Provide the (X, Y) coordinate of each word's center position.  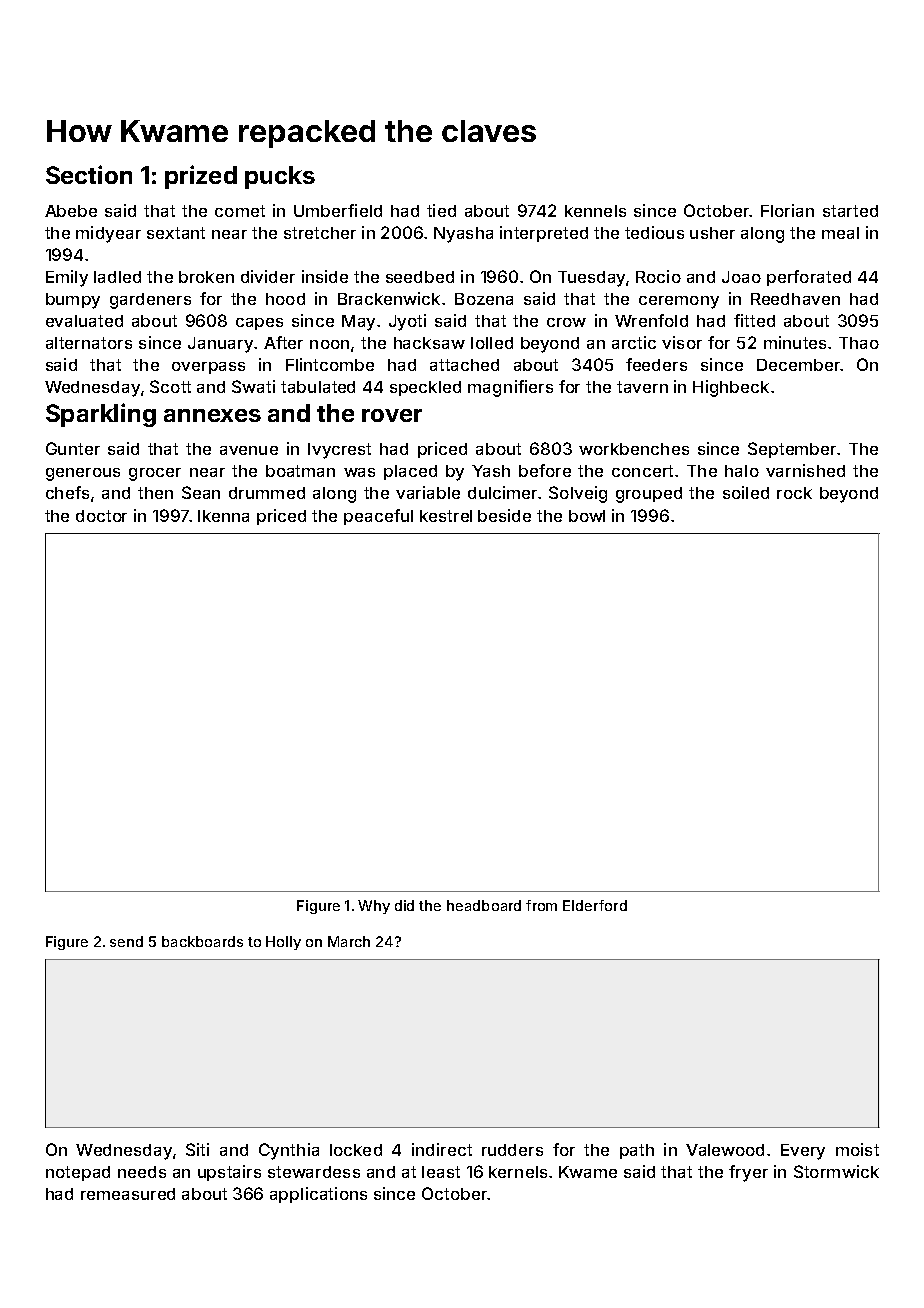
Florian (787, 210)
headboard (484, 905)
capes (259, 324)
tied (441, 210)
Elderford (595, 905)
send (126, 941)
